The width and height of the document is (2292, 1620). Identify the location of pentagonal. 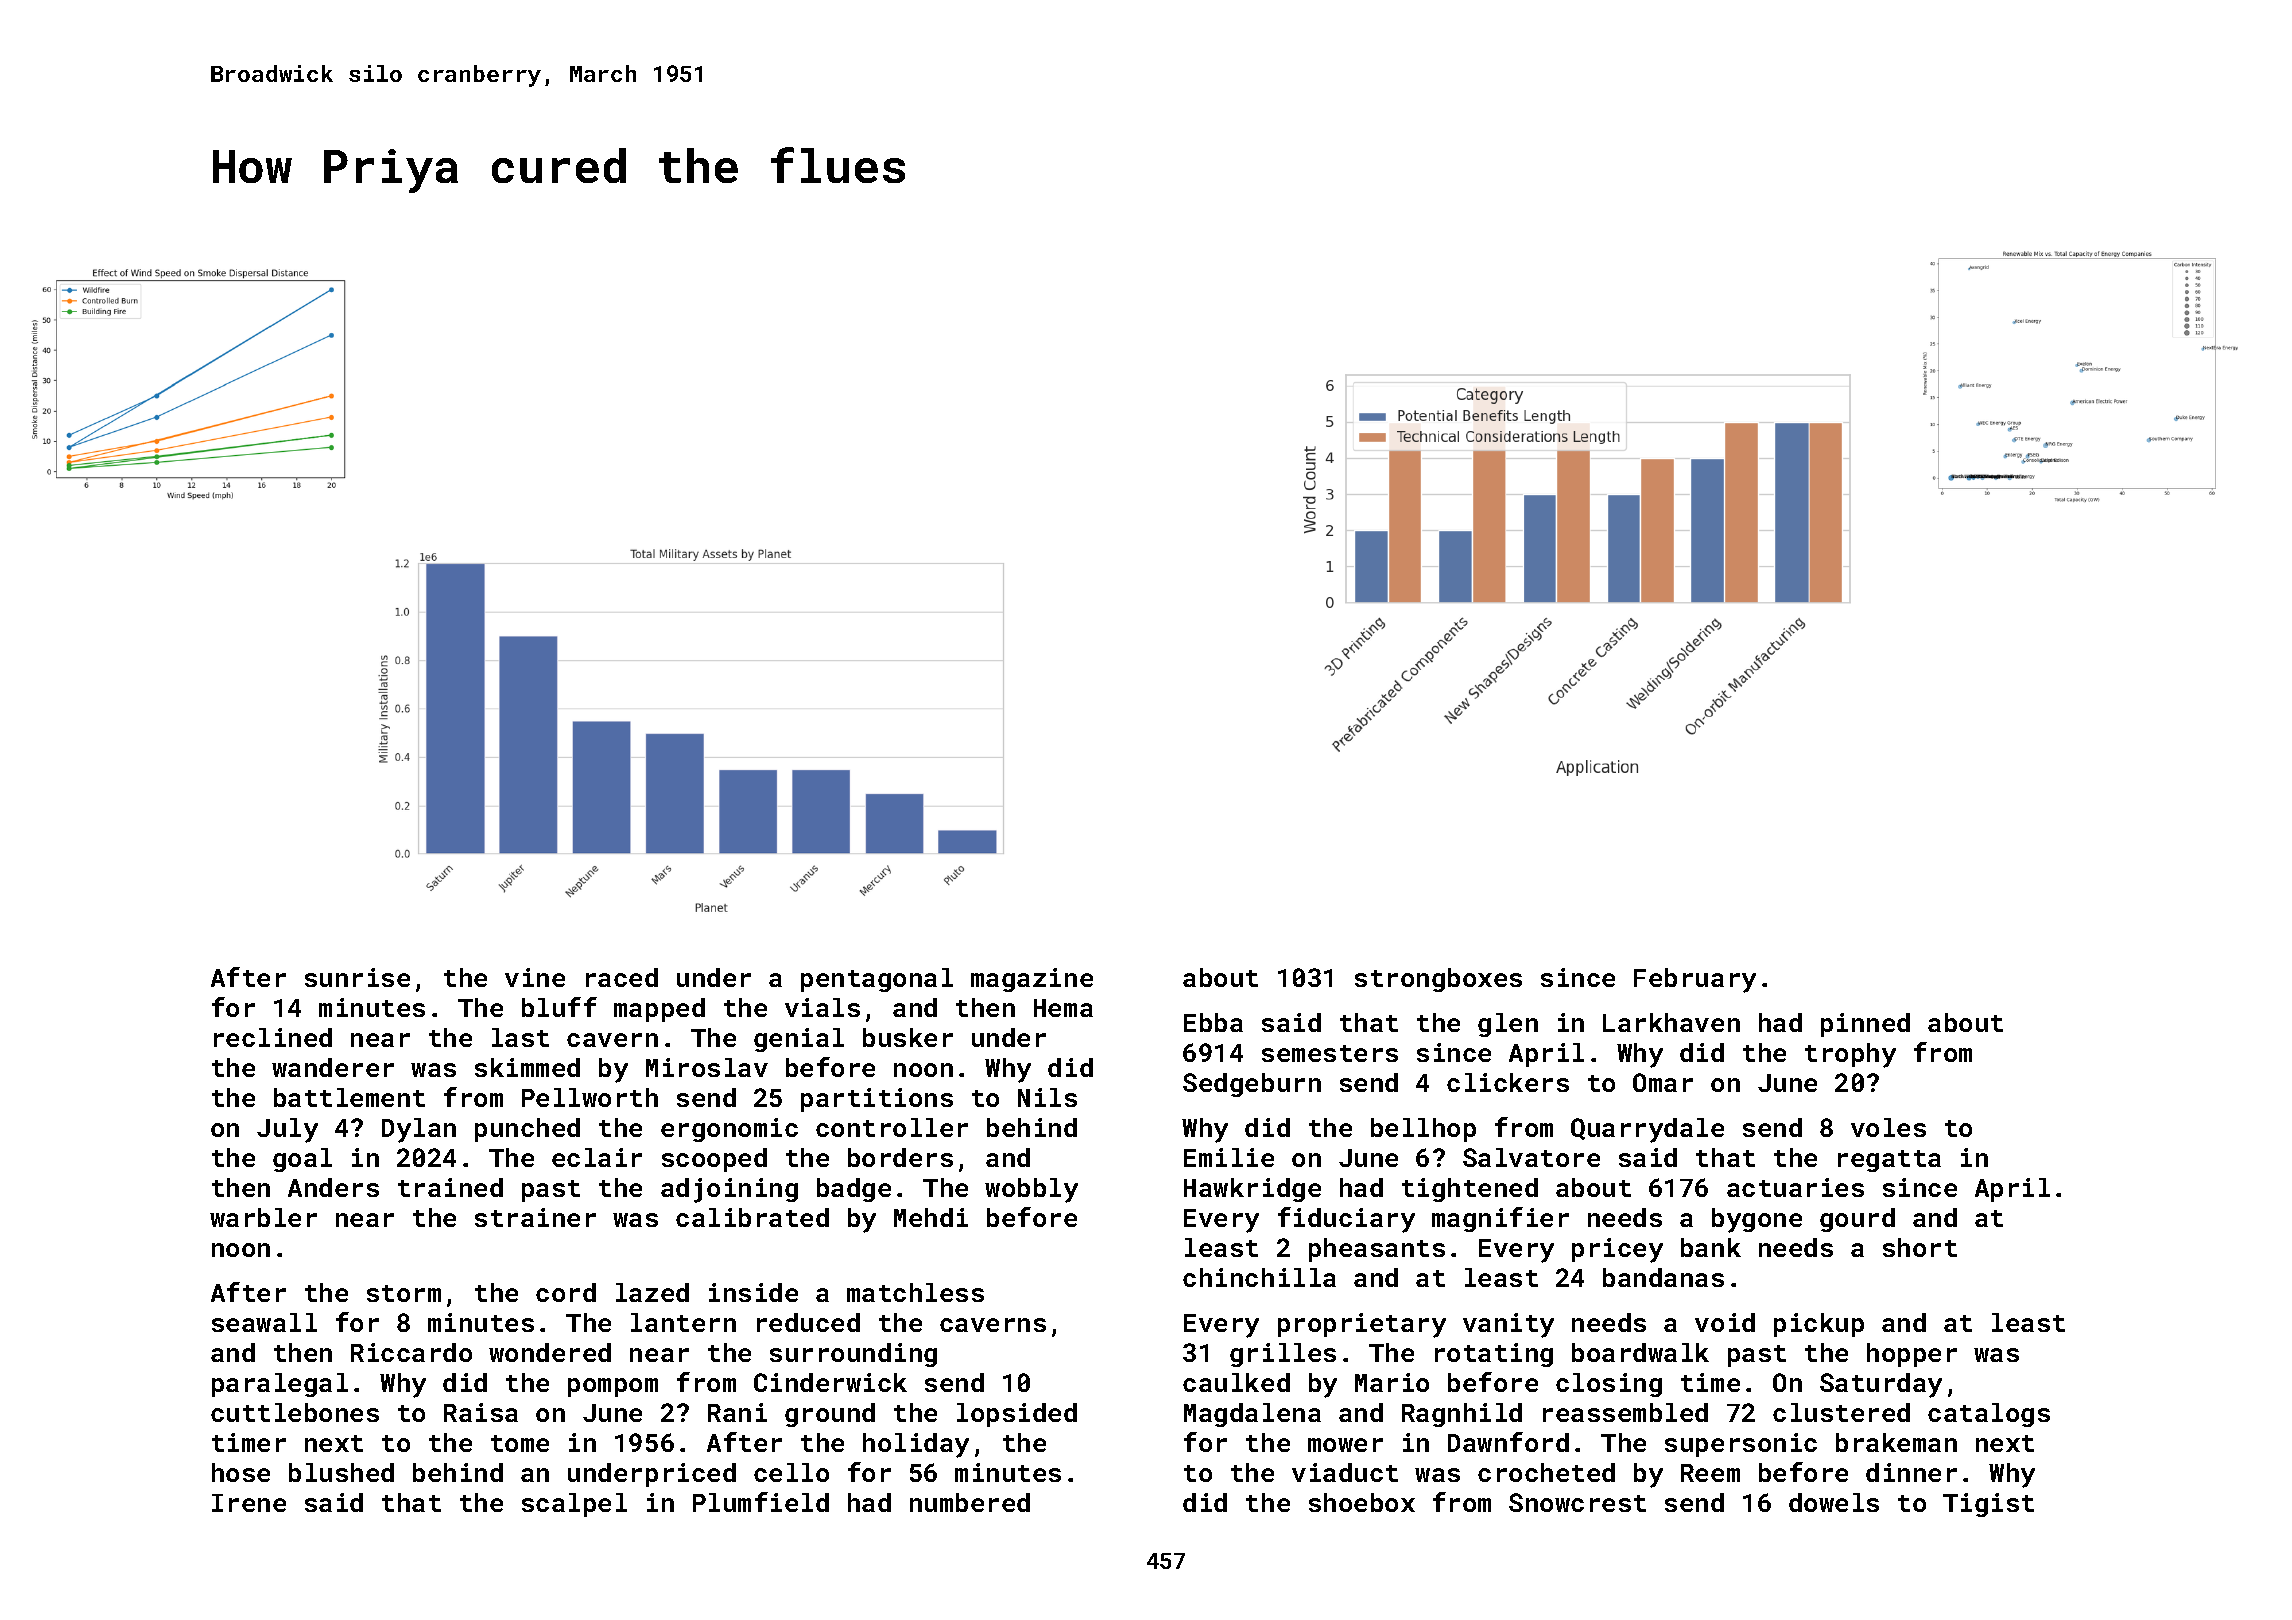
(877, 980).
